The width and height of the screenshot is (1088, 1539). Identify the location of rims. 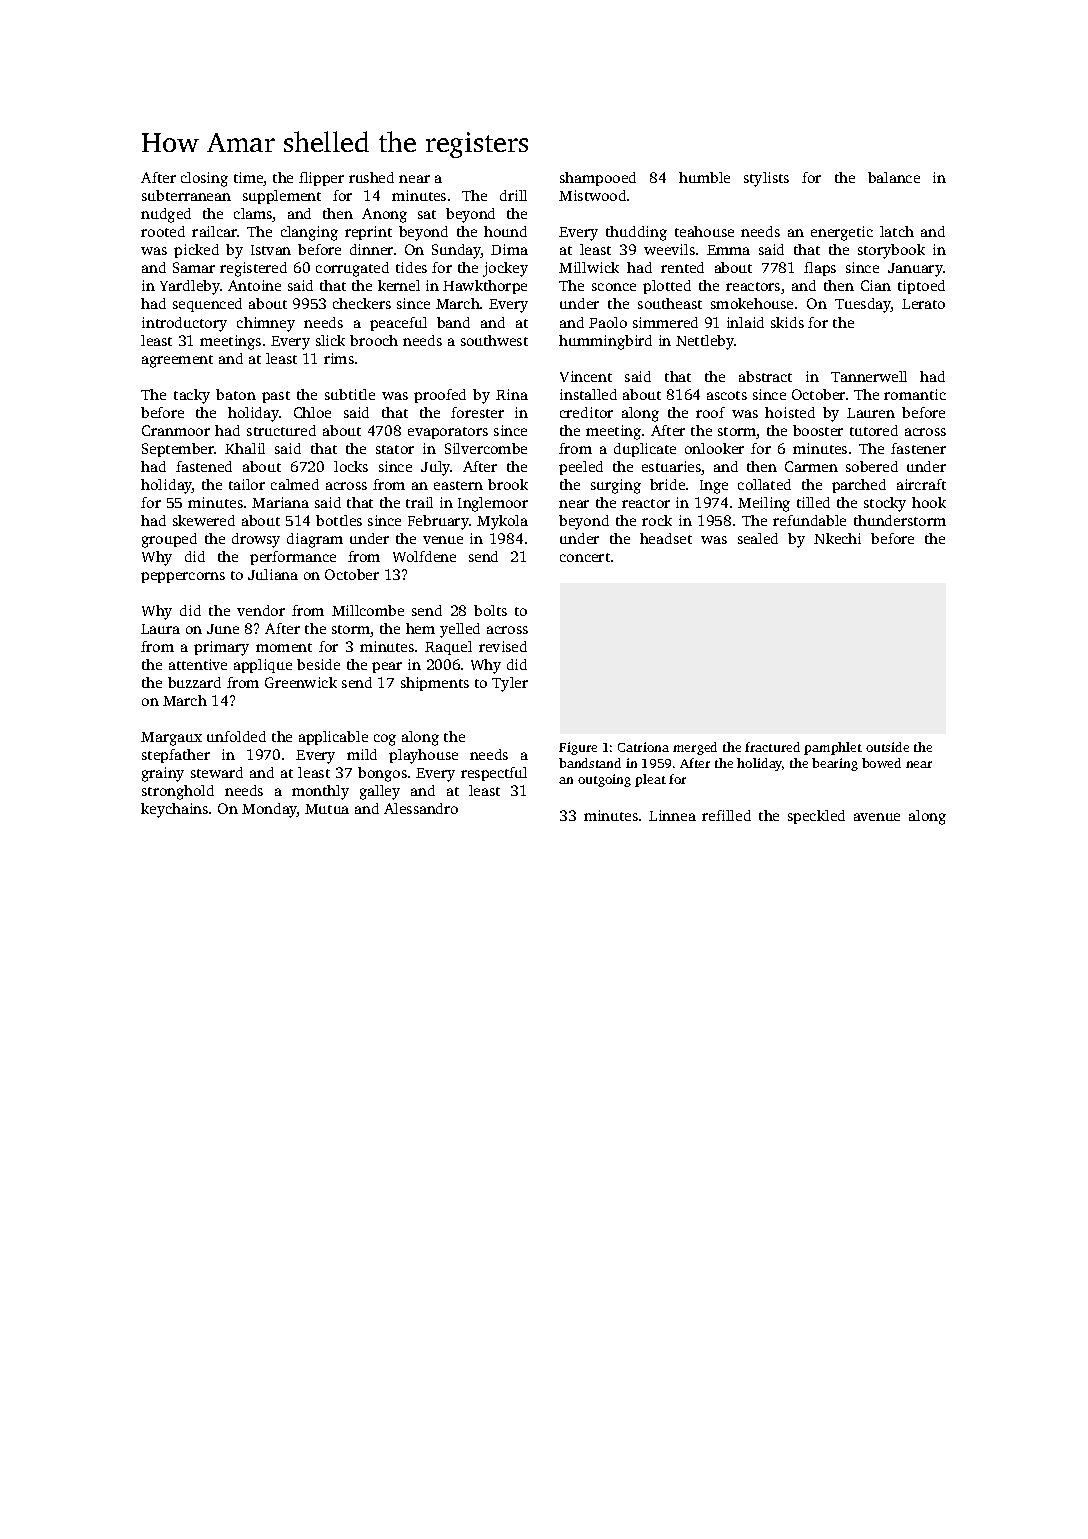
(339, 358).
